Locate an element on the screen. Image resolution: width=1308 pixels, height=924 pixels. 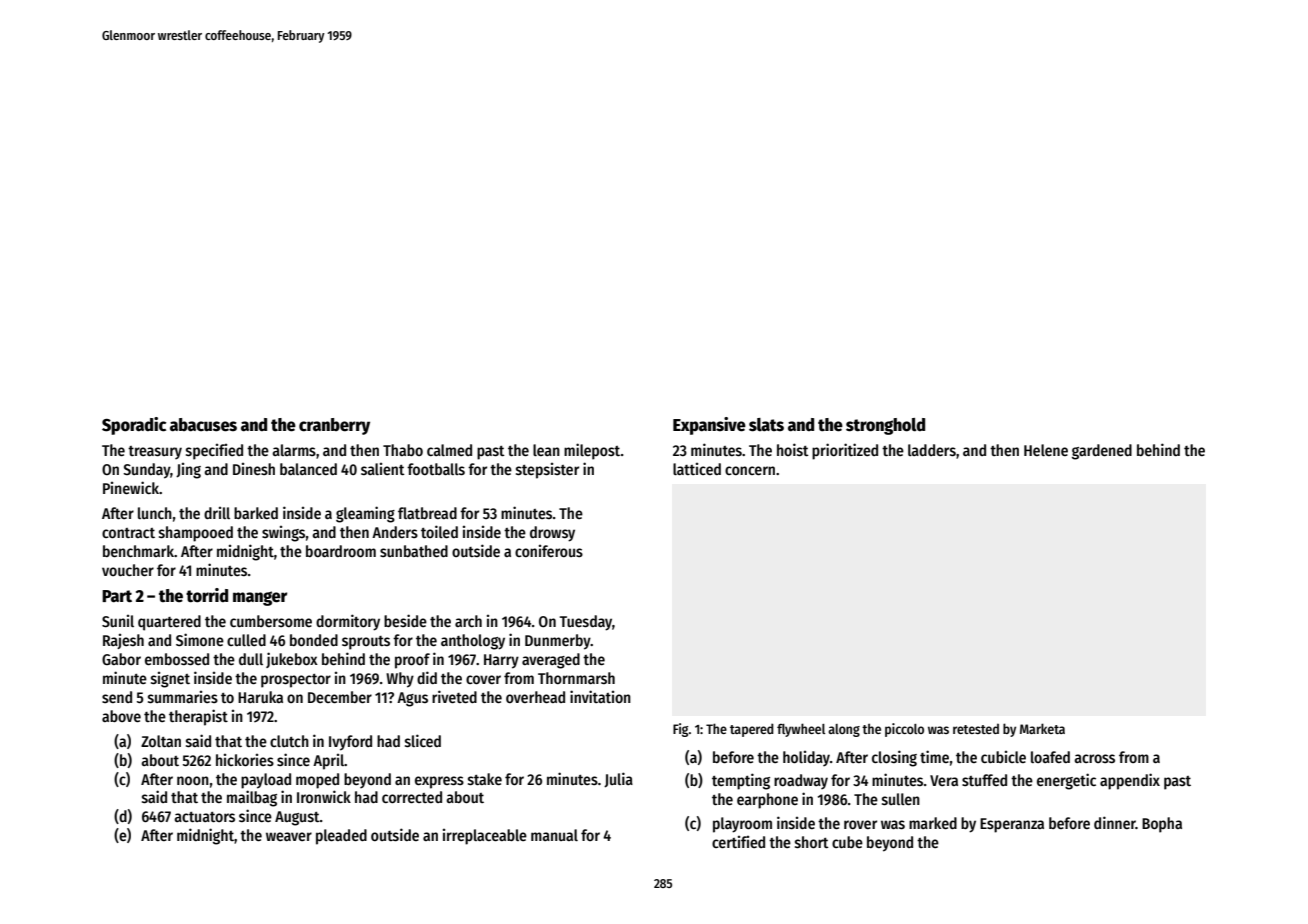
manual is located at coordinates (554, 835).
